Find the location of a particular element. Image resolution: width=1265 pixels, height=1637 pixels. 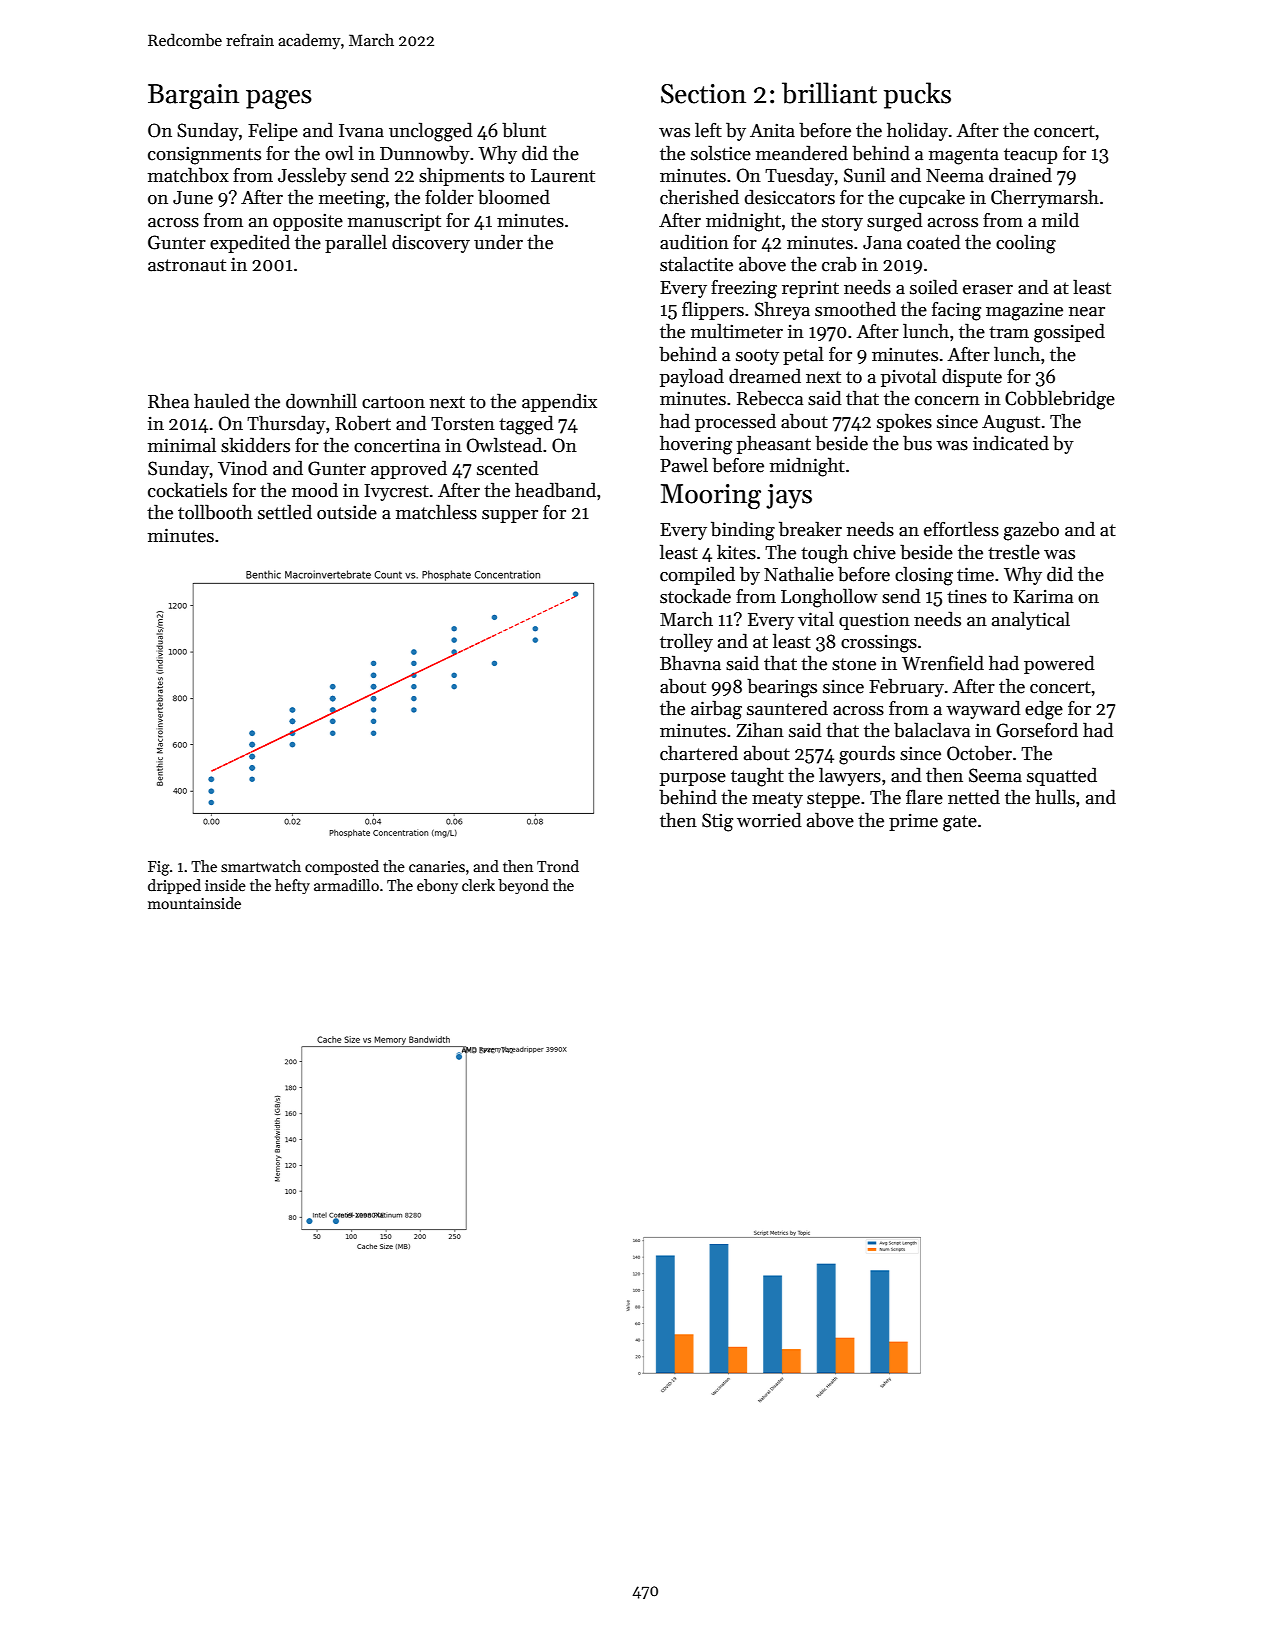

hefty is located at coordinates (292, 886).
